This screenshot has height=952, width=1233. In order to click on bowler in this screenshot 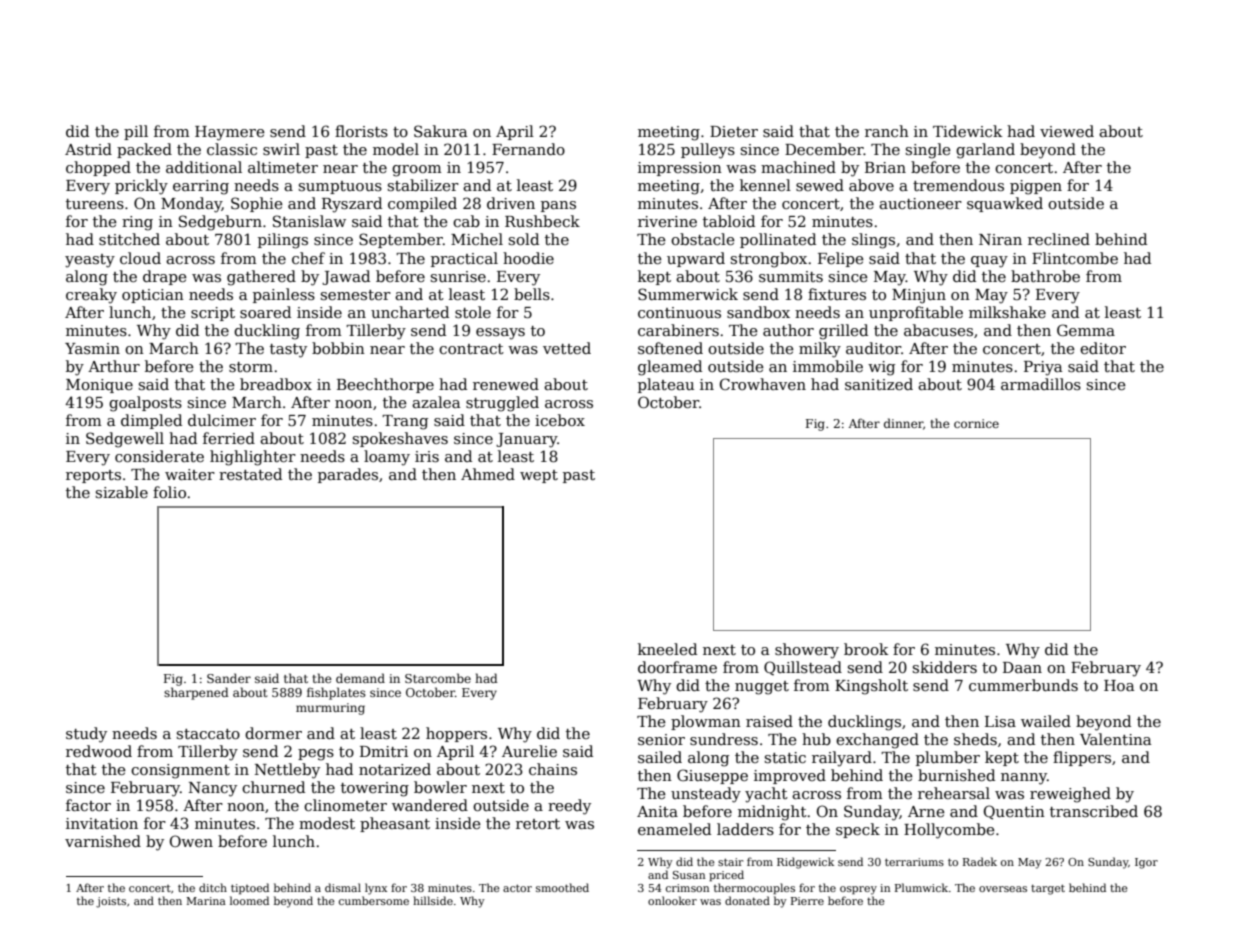, I will do `click(440, 787)`.
